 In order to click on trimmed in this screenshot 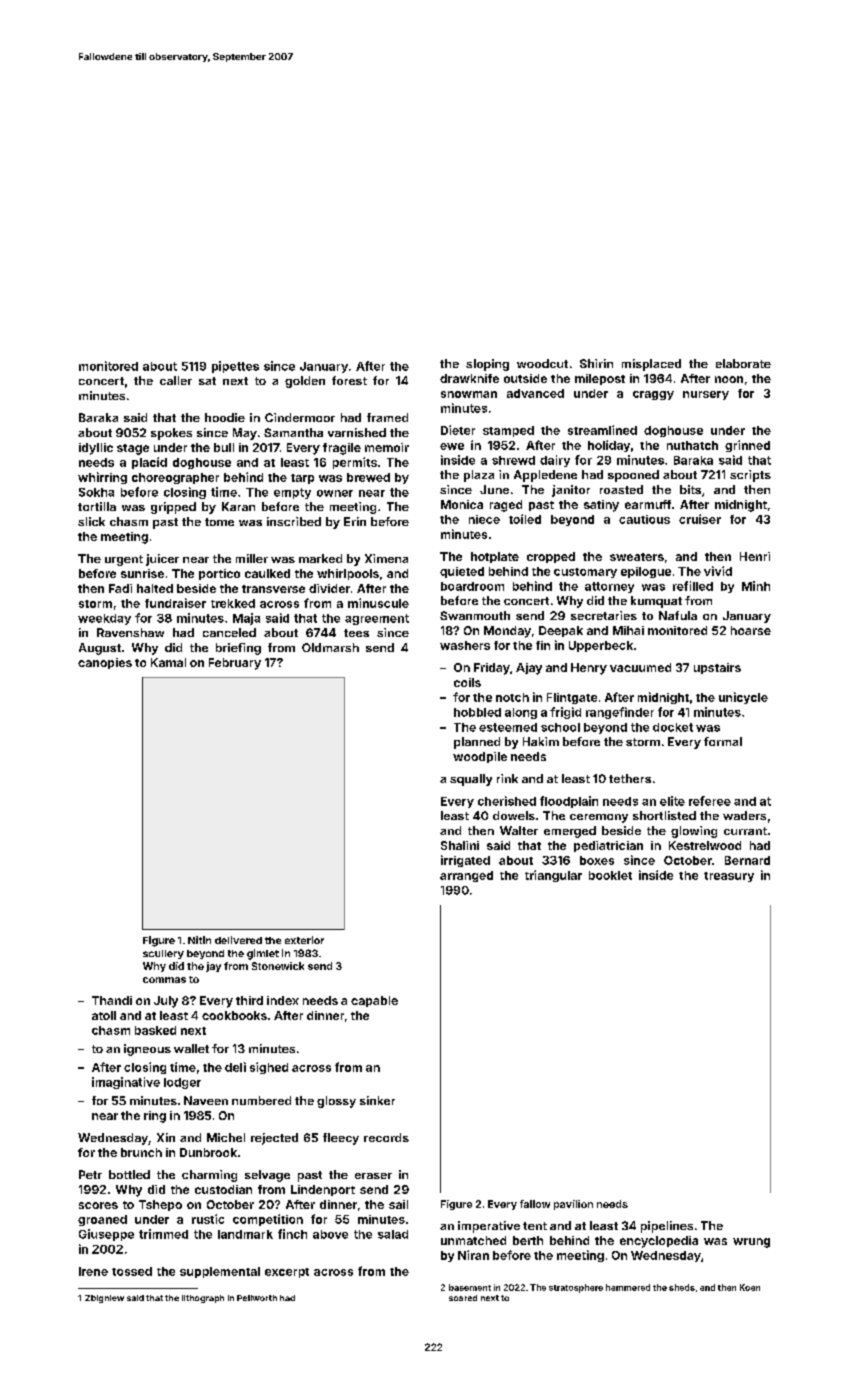, I will do `click(163, 1234)`.
